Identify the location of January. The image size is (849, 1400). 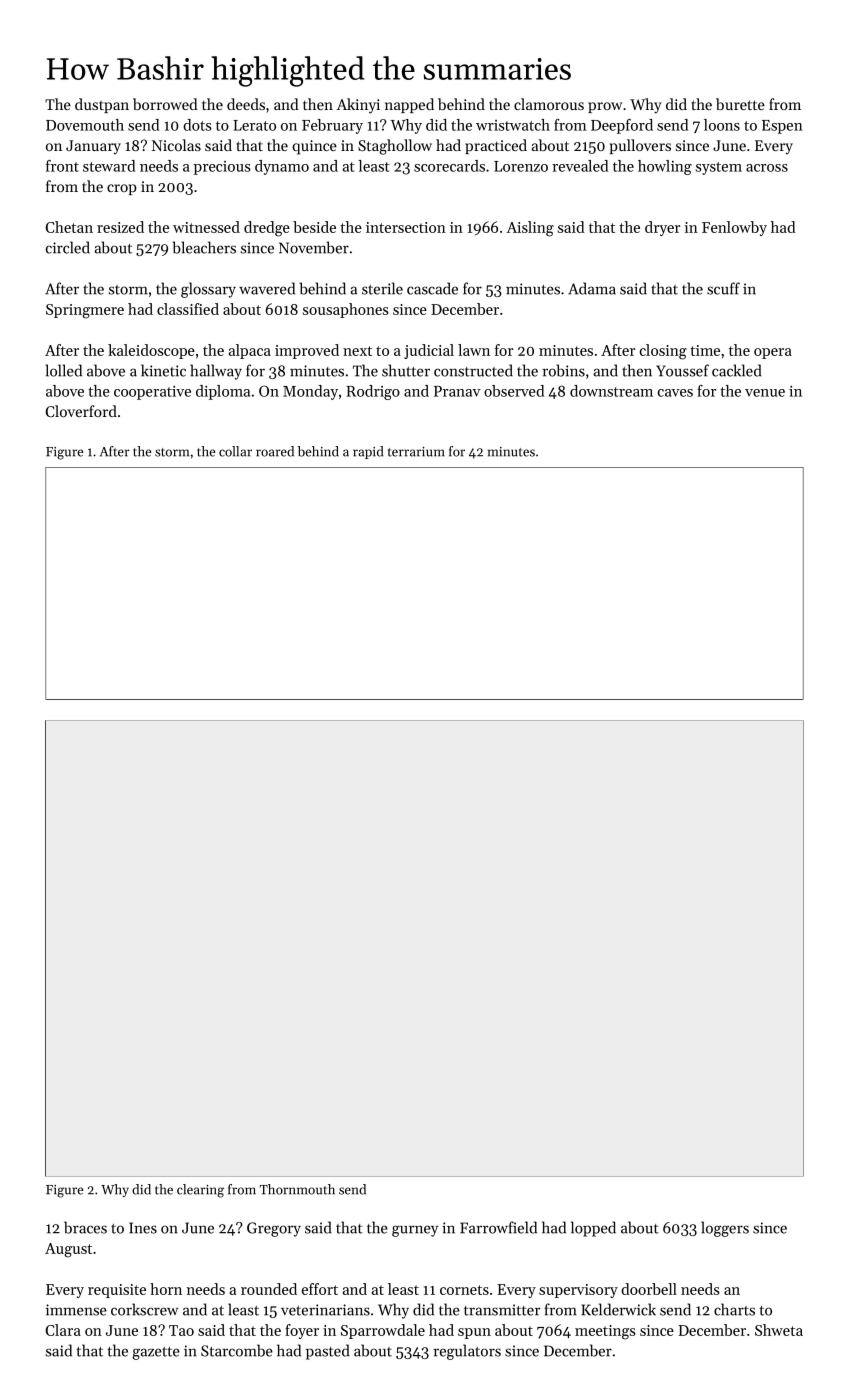
(93, 147).
